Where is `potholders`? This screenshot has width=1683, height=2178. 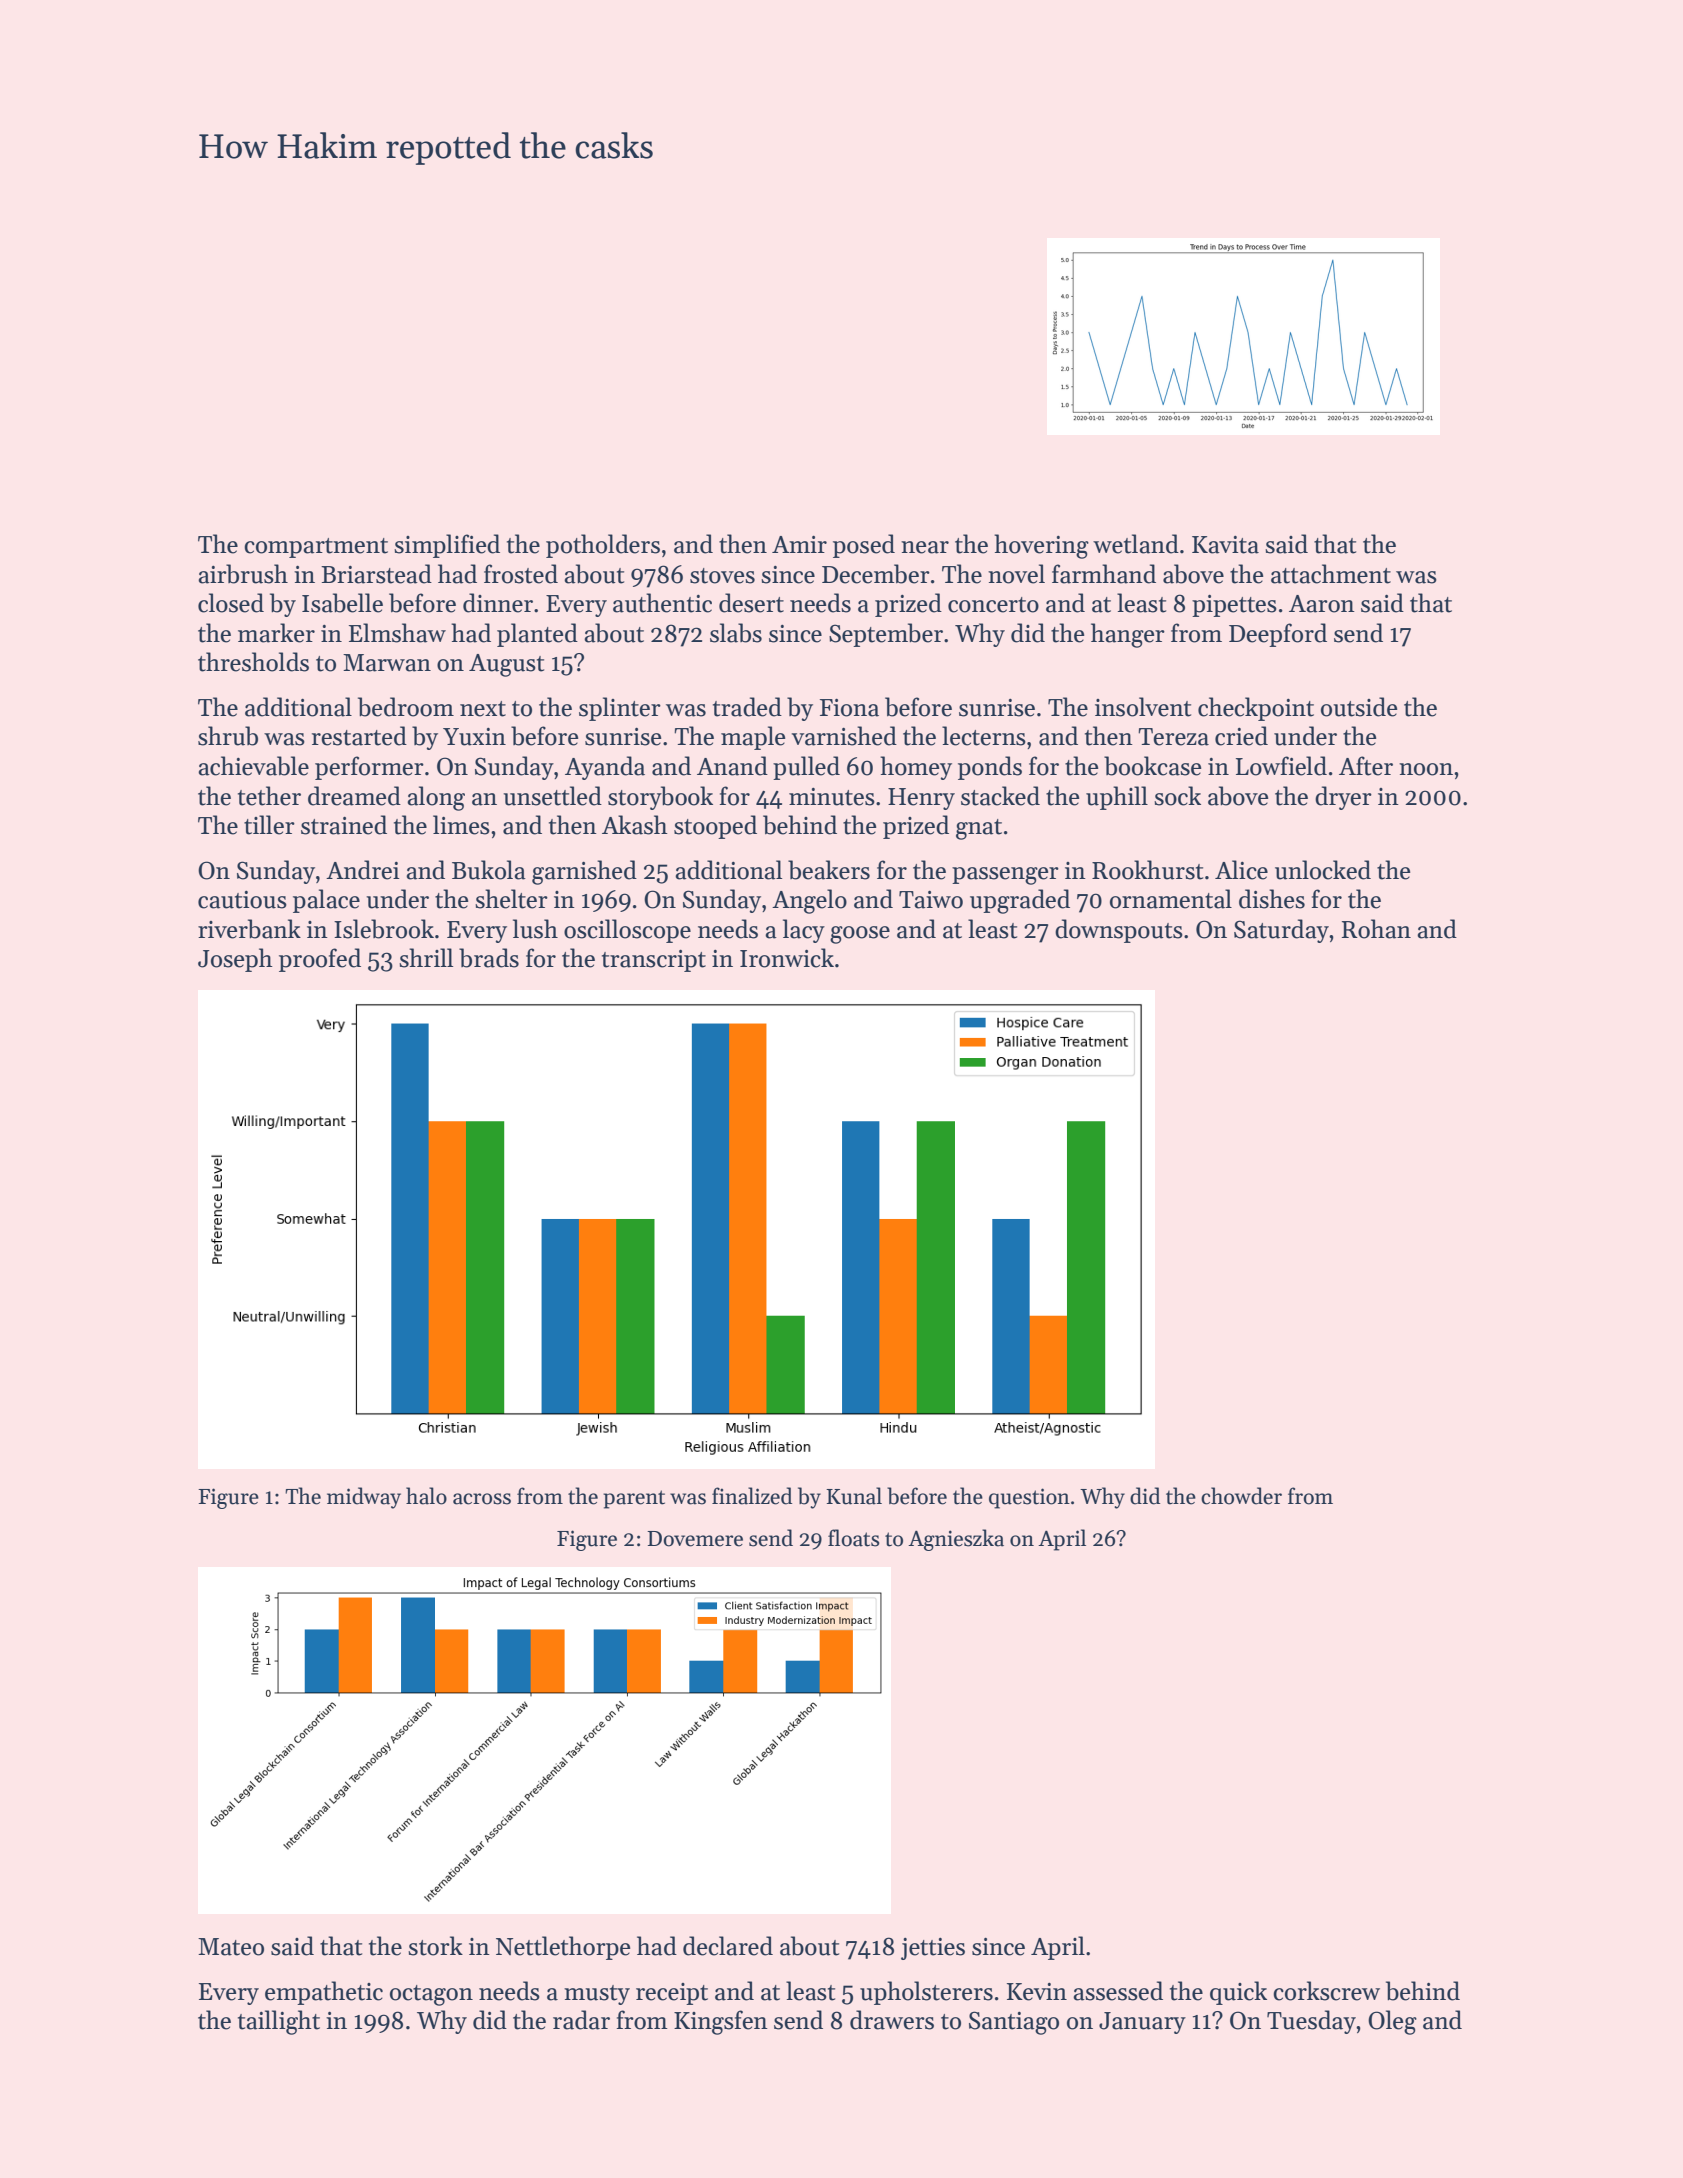 potholders is located at coordinates (603, 546).
